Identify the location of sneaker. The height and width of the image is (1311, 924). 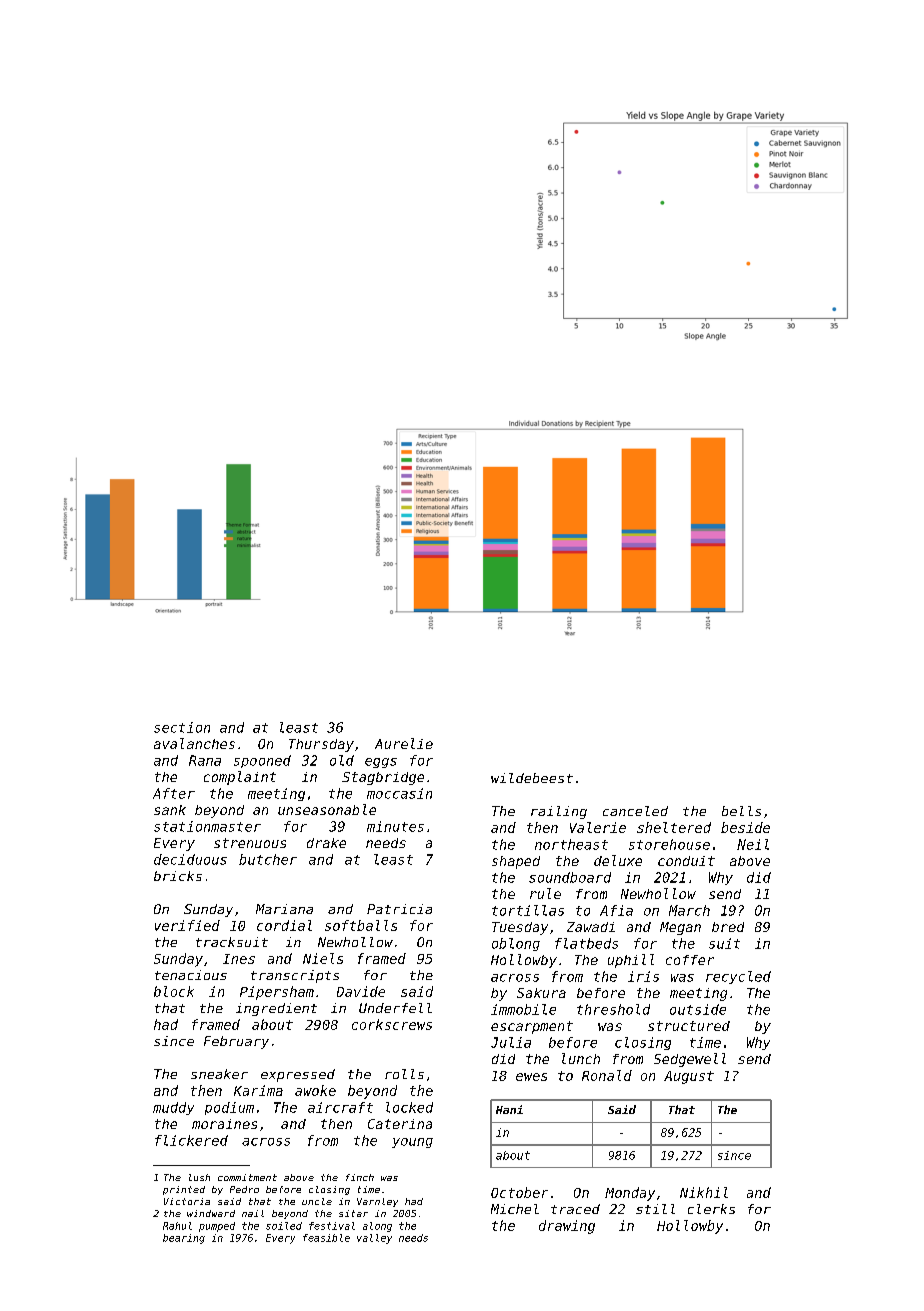
(219, 1074).
